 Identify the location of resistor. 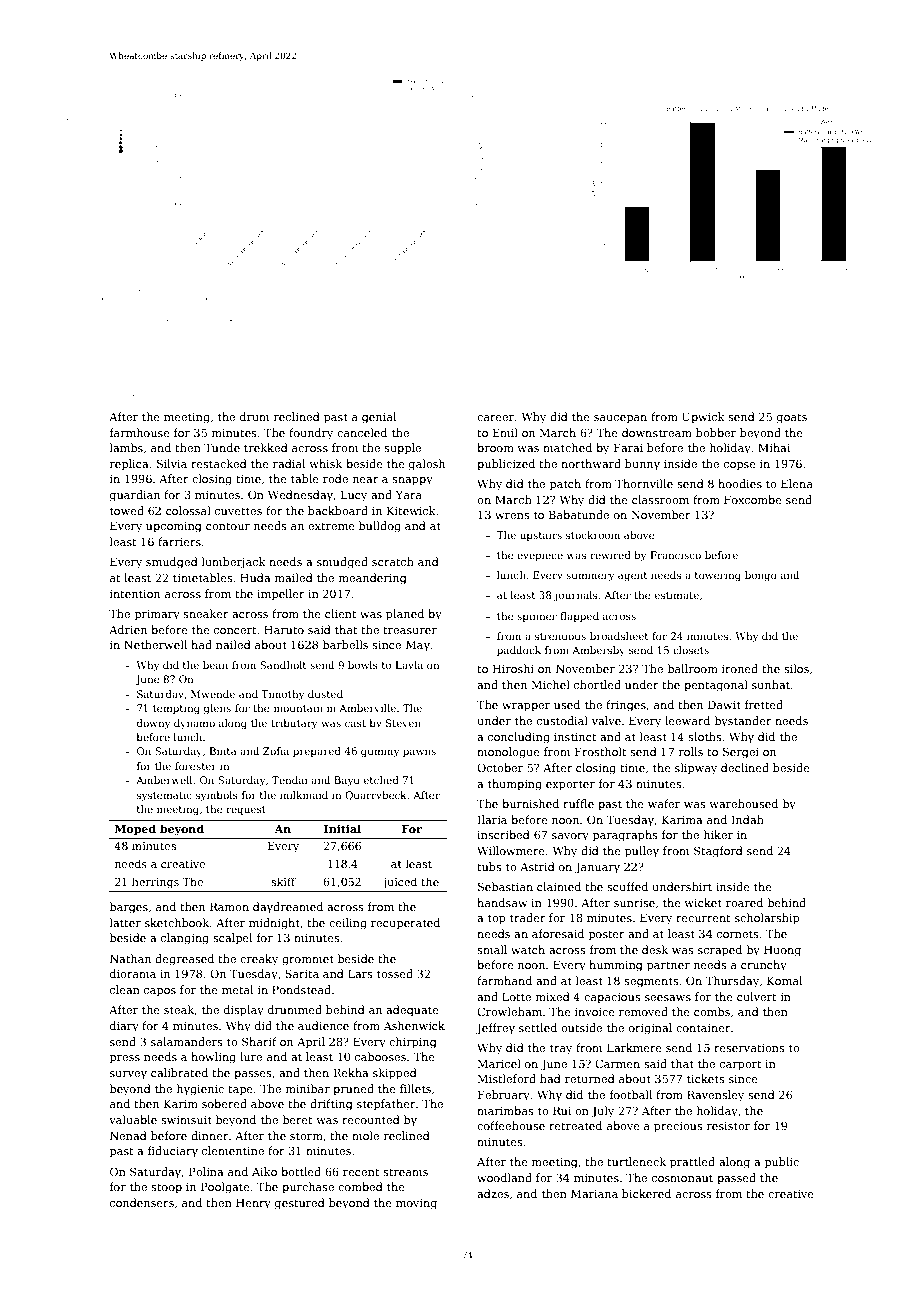
(728, 1126).
